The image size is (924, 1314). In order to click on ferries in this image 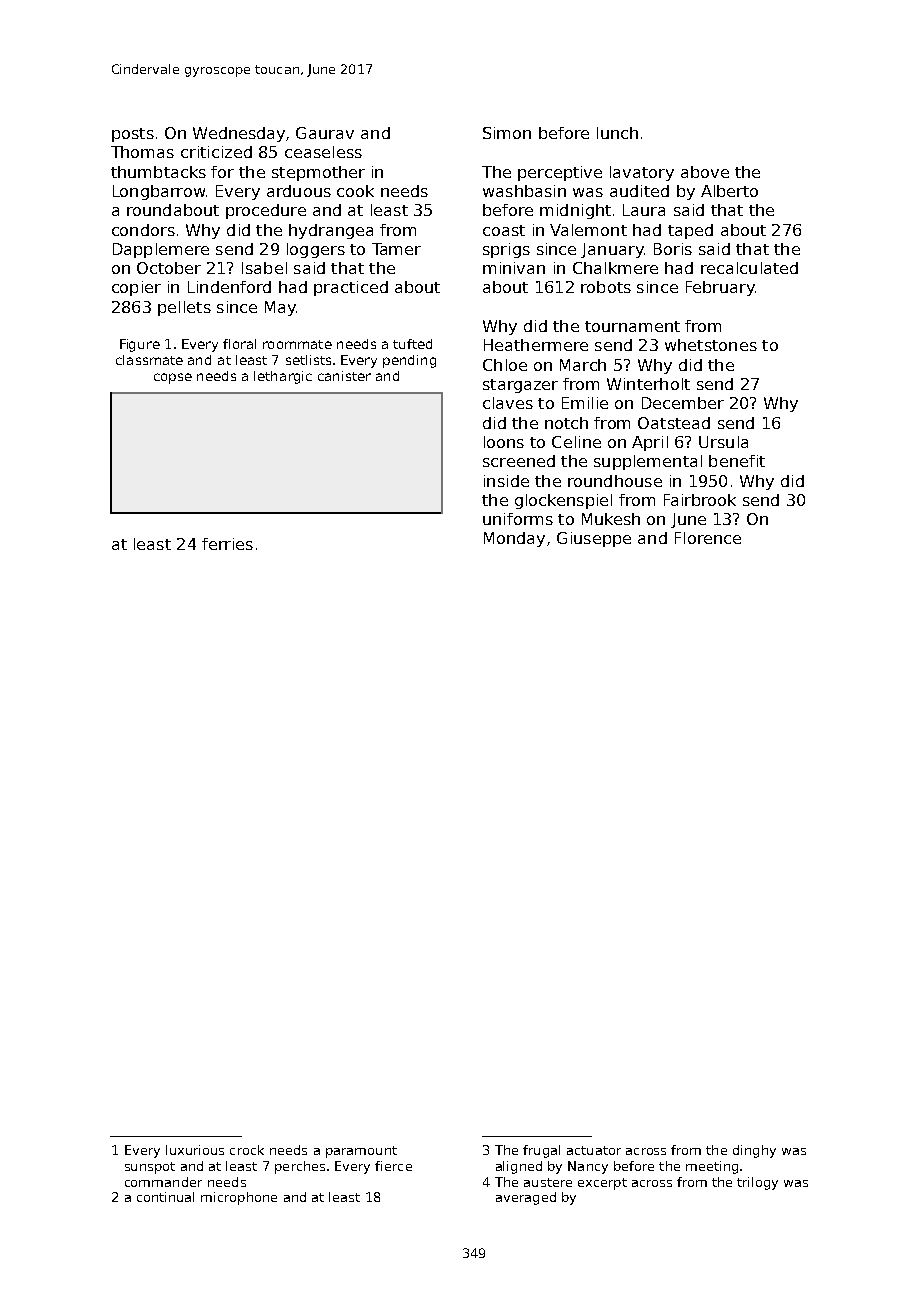, I will do `click(227, 544)`.
